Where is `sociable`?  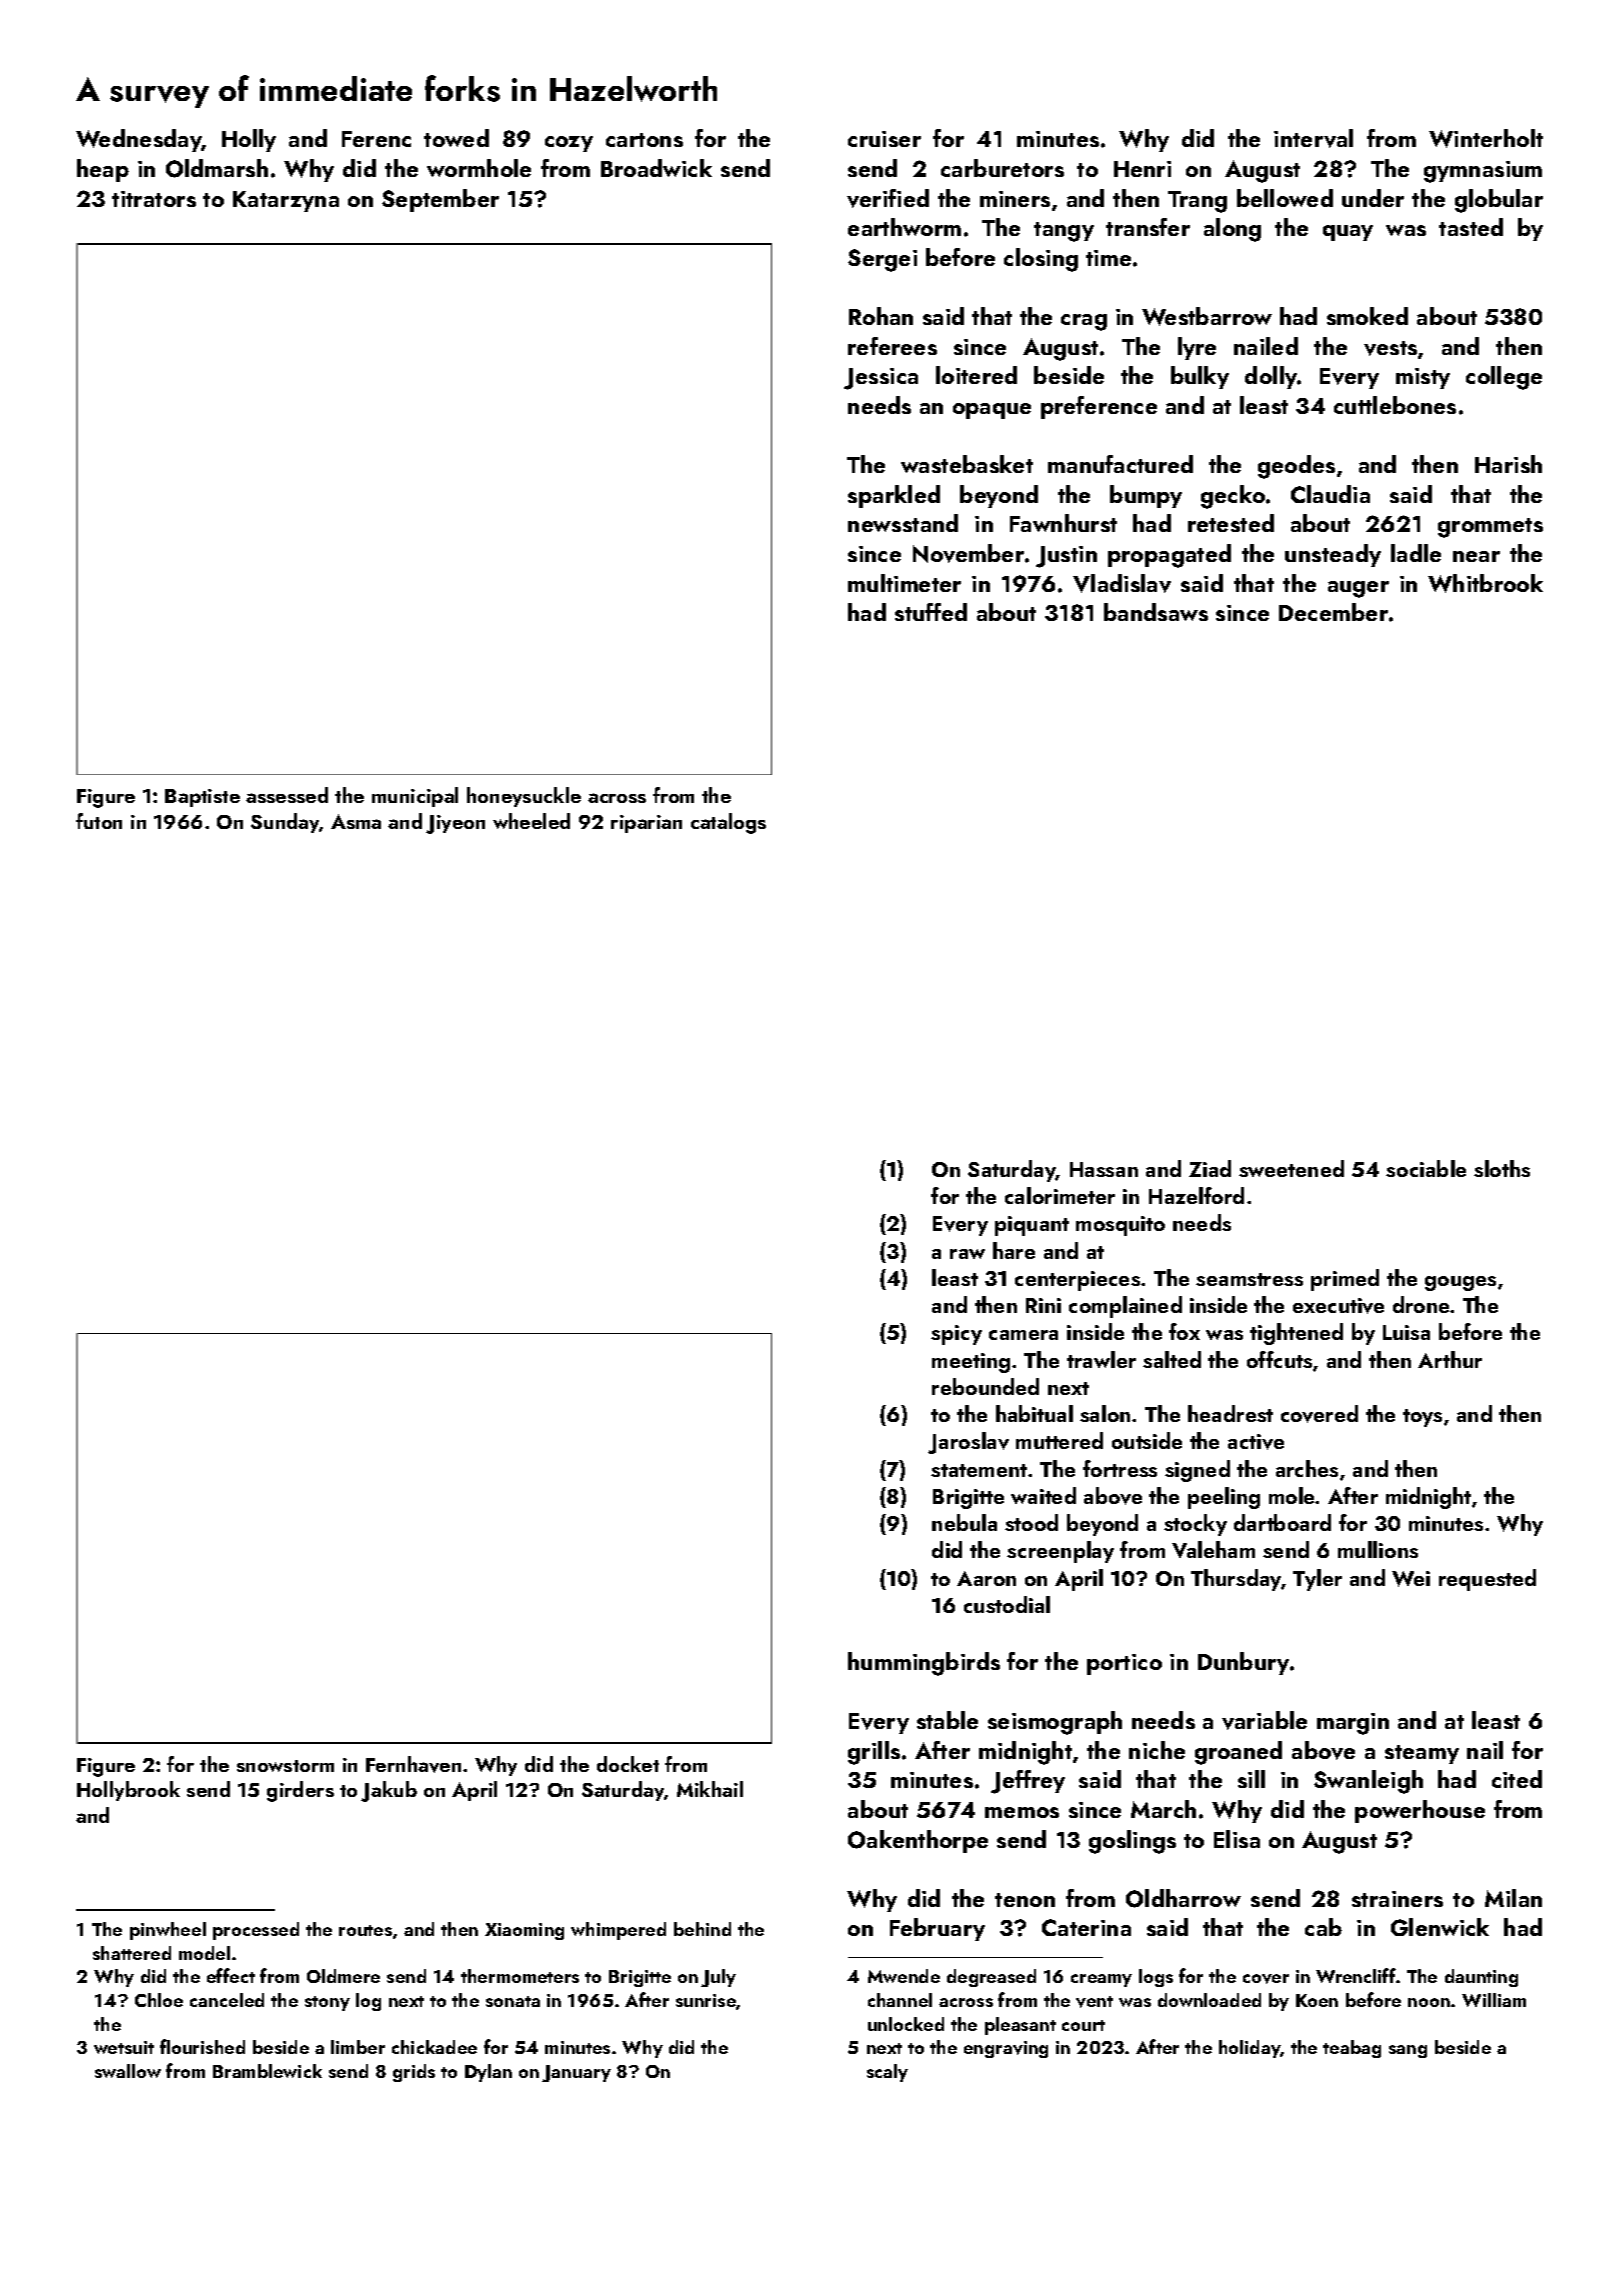
sociable is located at coordinates (1426, 1168).
